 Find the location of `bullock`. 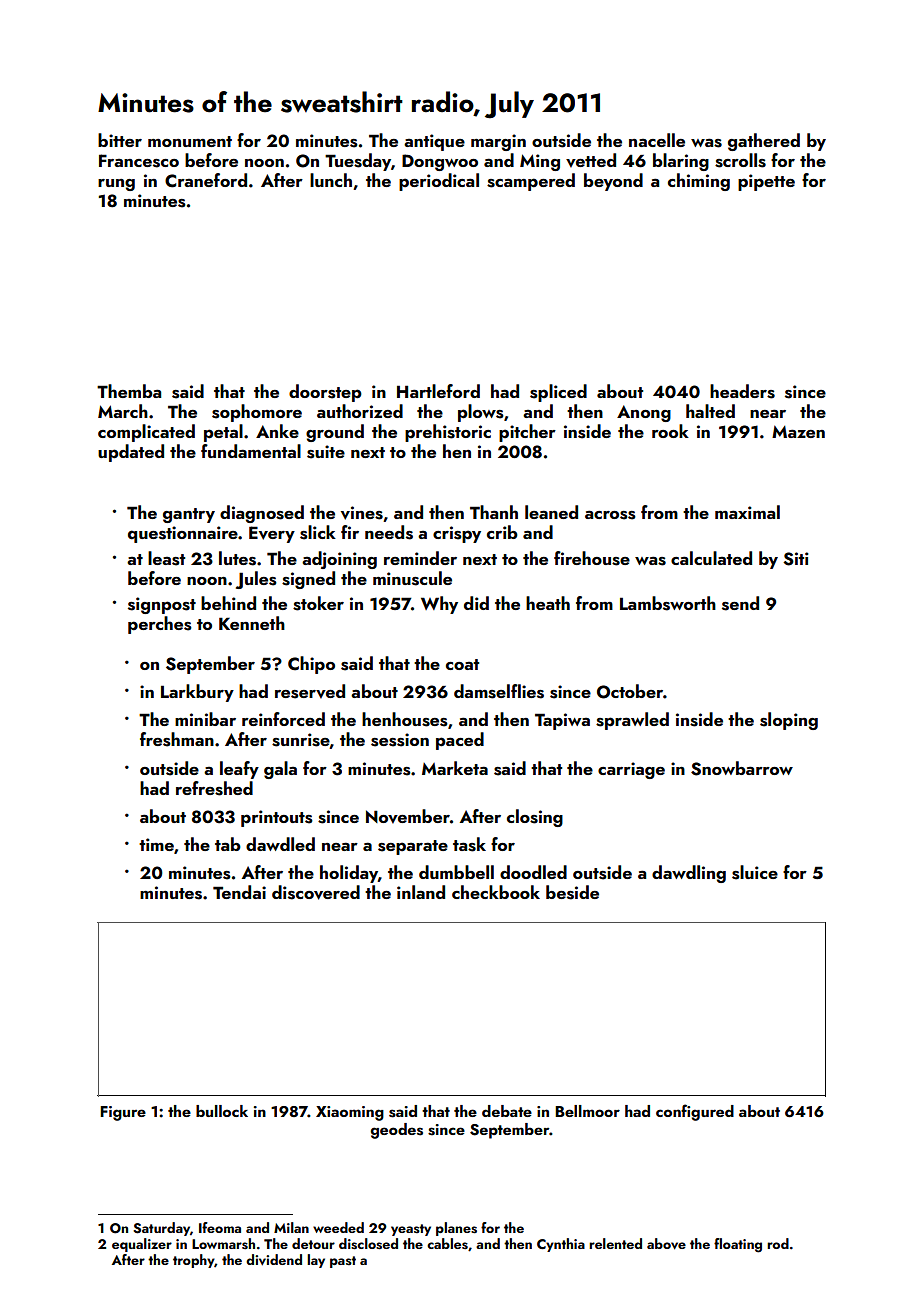

bullock is located at coordinates (222, 1111).
